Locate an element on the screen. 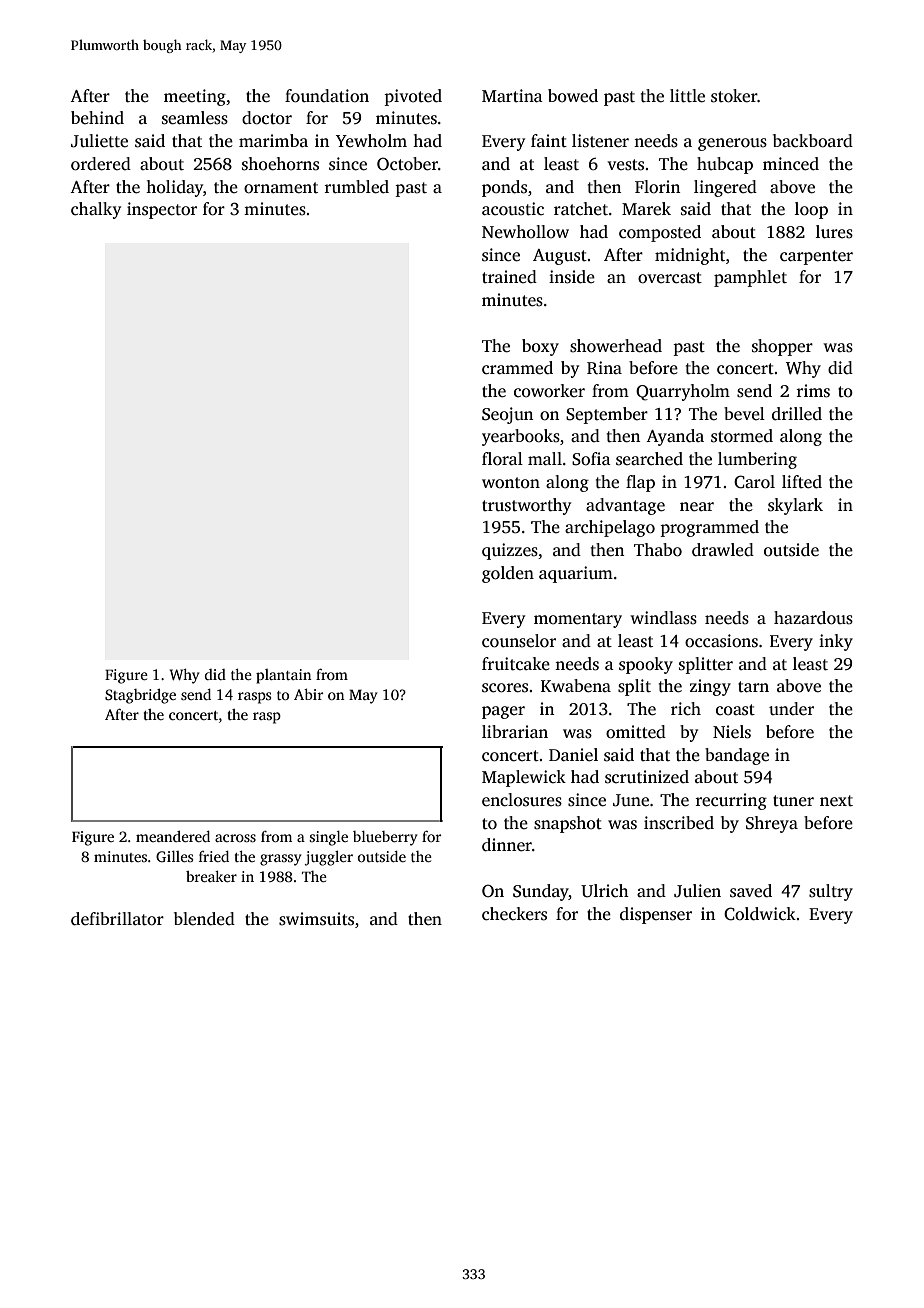 The image size is (924, 1308). meeting is located at coordinates (195, 97).
